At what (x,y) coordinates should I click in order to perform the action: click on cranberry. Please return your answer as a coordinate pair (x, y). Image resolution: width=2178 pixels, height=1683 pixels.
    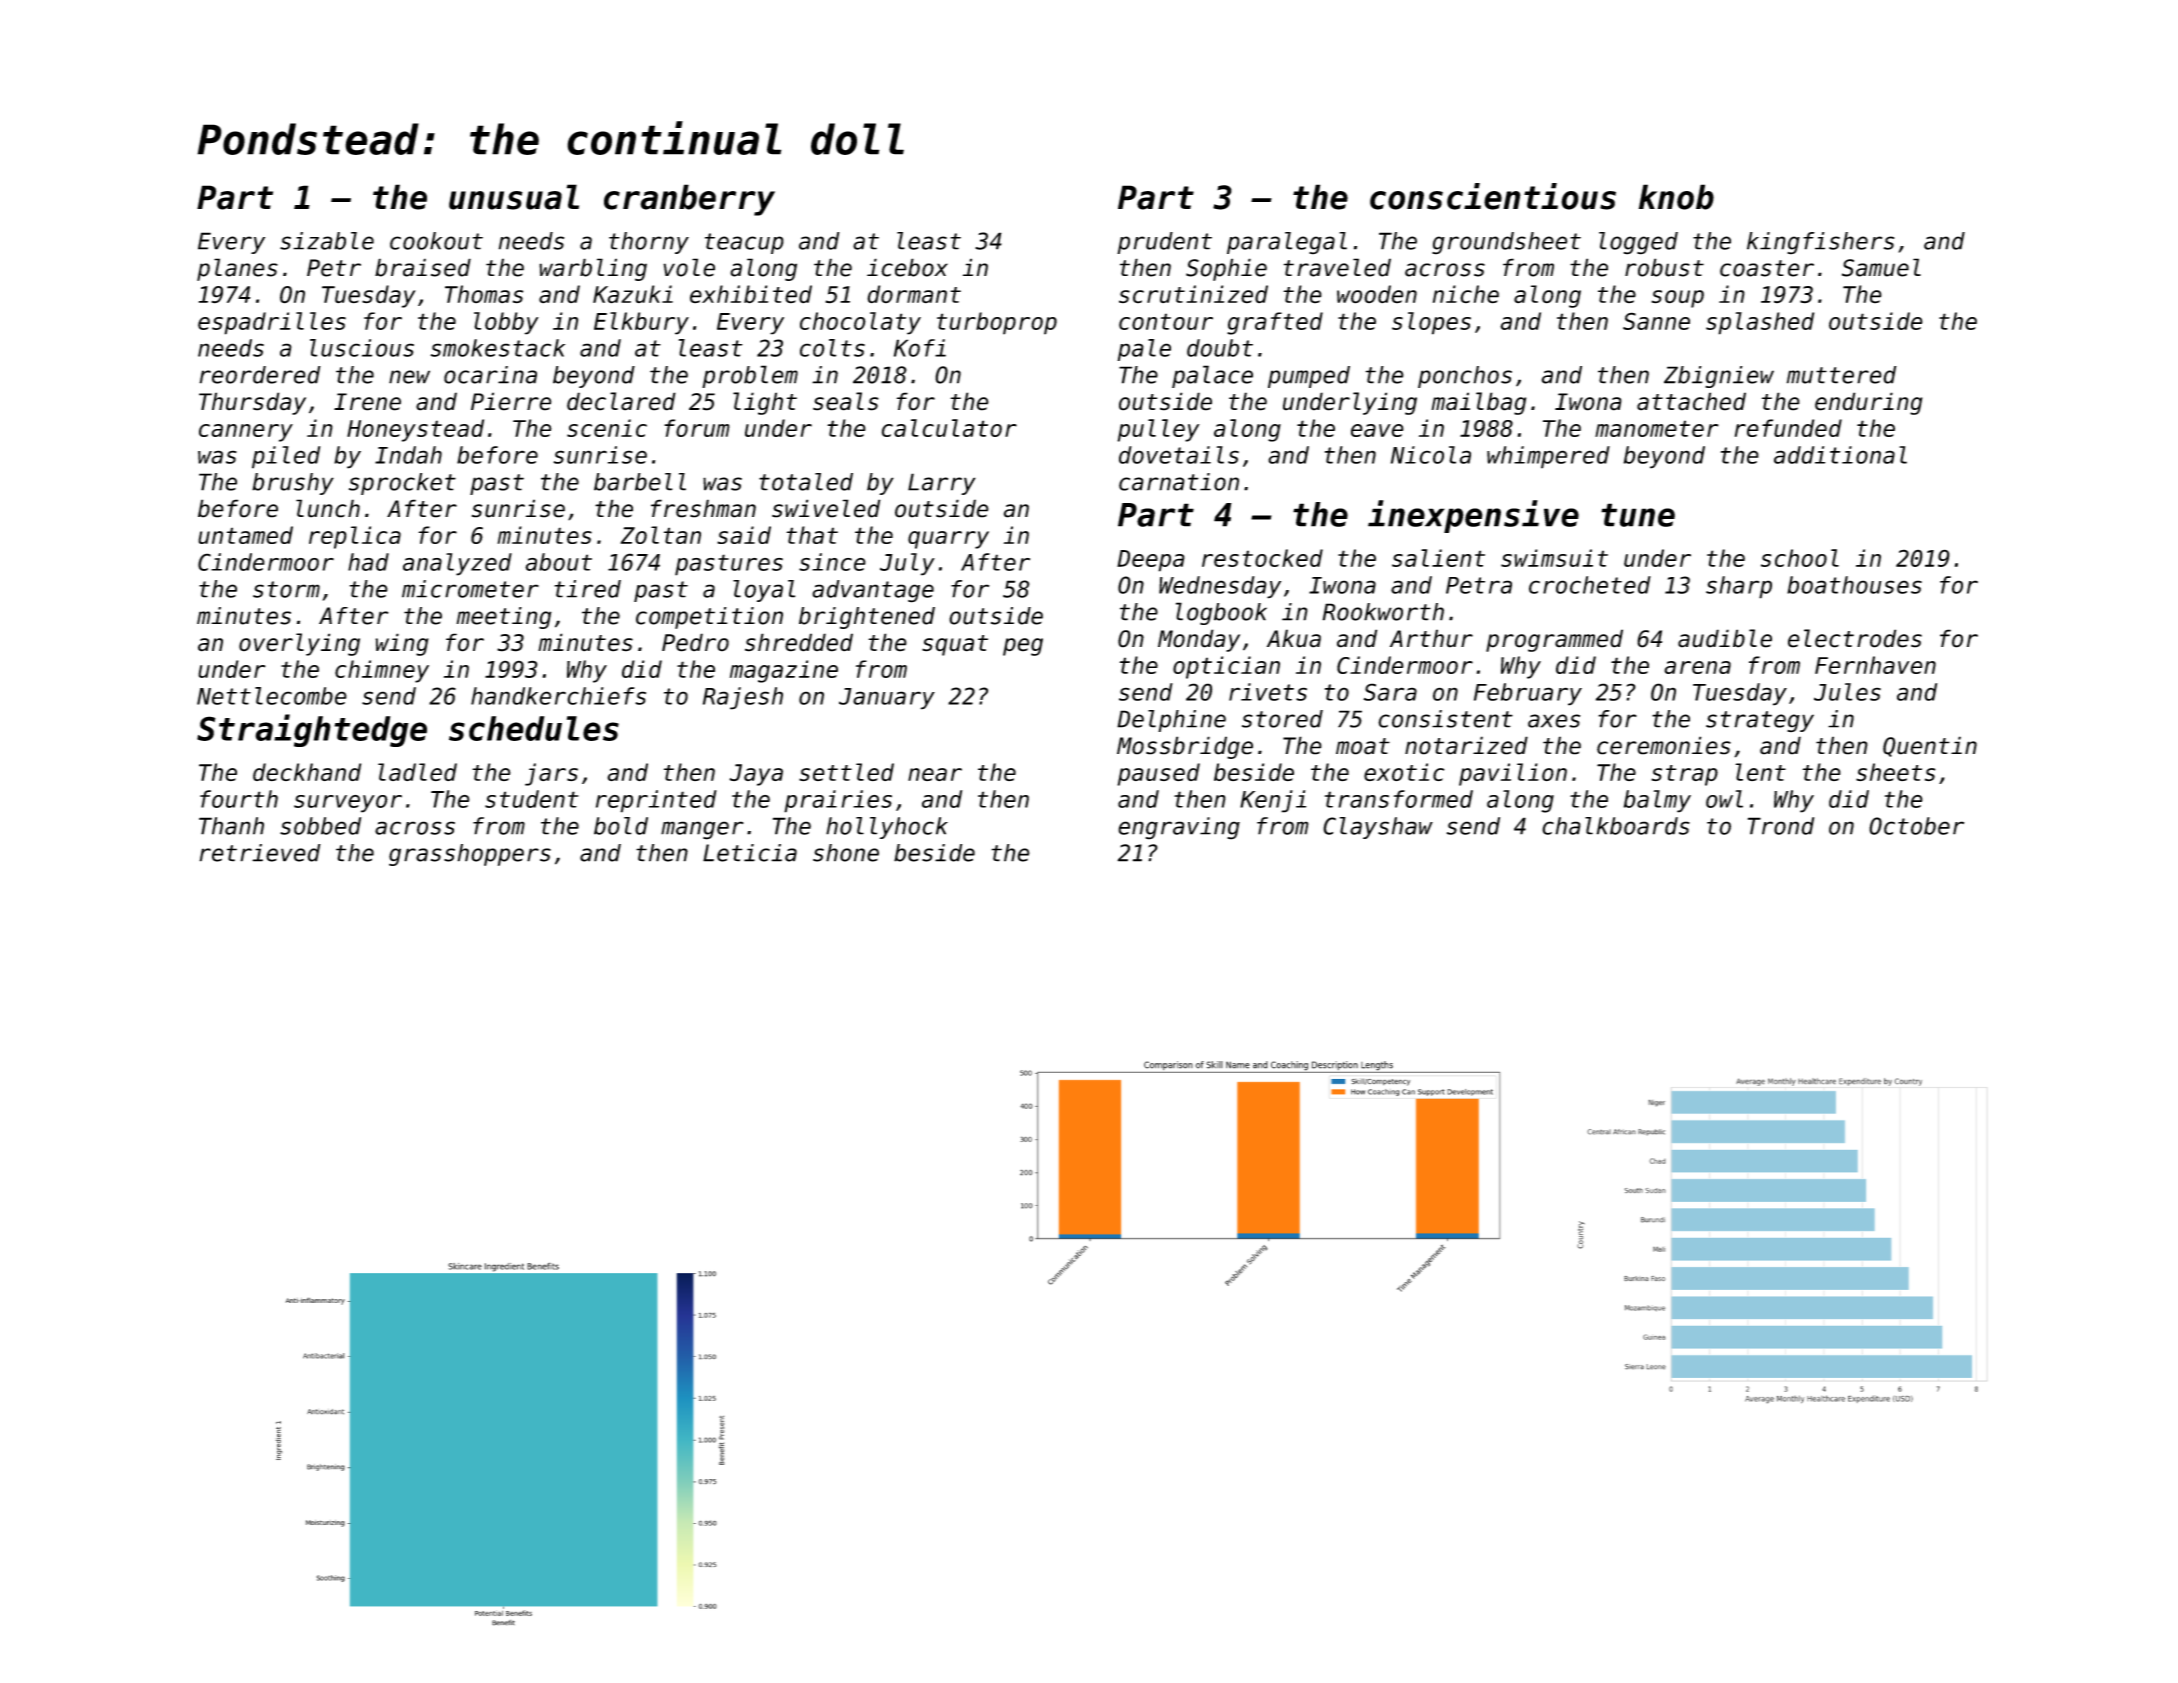
    Looking at the image, I should click on (689, 200).
